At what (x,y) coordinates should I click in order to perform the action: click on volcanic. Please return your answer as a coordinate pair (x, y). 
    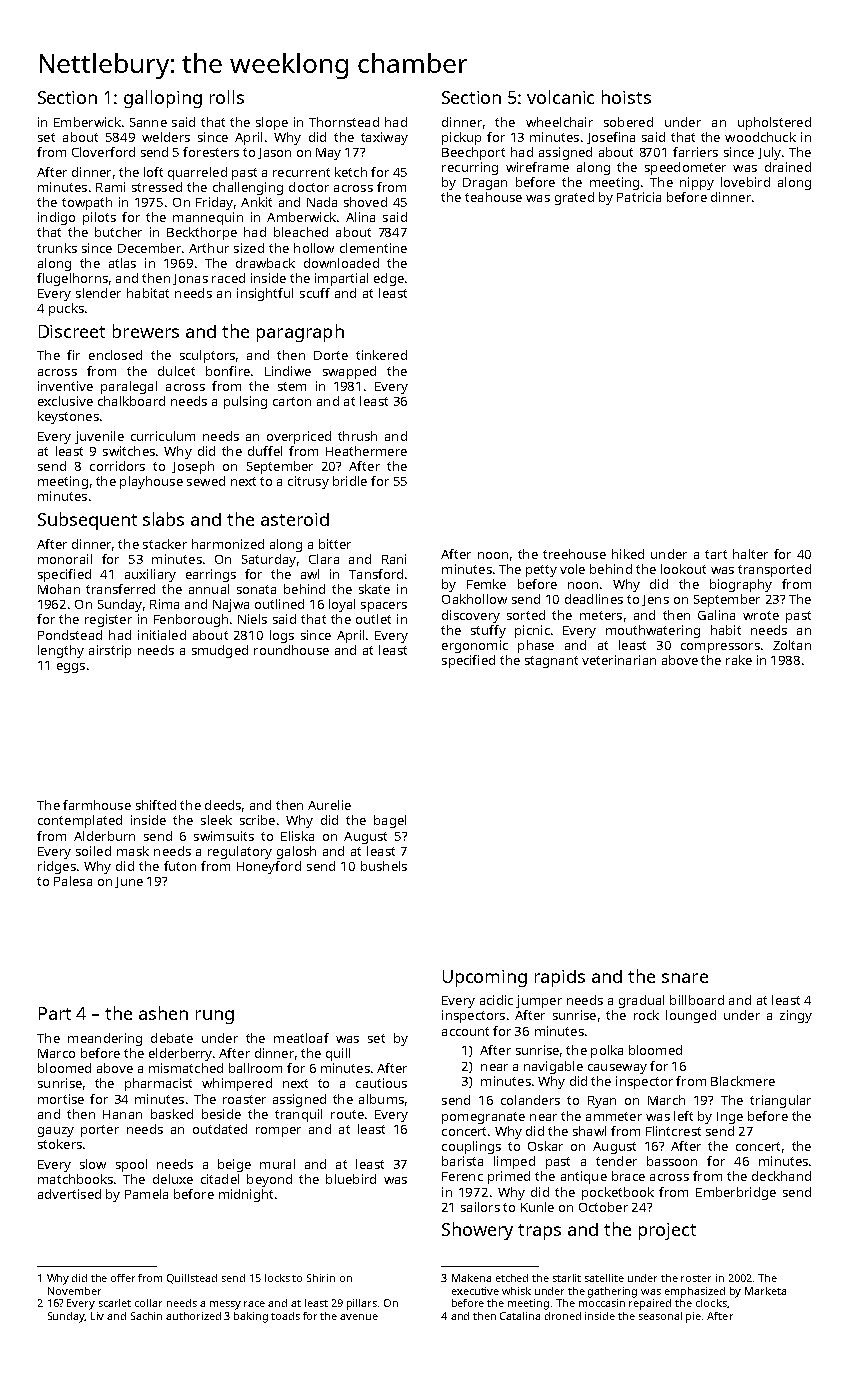
    Looking at the image, I should click on (560, 97).
